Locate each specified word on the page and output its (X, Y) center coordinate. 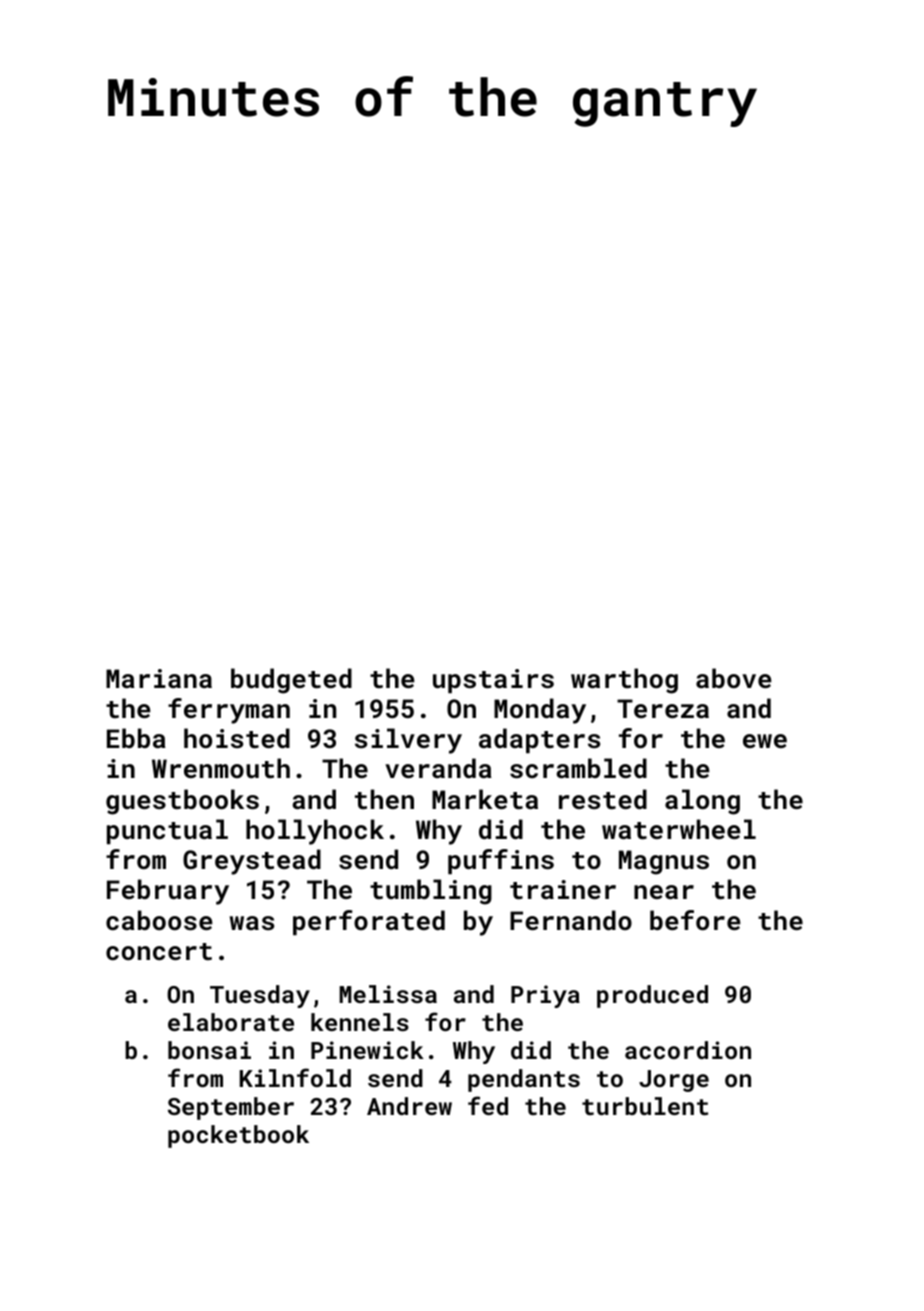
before (695, 920)
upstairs (493, 681)
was (252, 923)
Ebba (136, 738)
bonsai (209, 1050)
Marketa (485, 799)
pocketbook (238, 1136)
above (734, 678)
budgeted (291, 681)
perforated (369, 922)
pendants (524, 1080)
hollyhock (315, 832)
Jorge (674, 1081)
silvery (408, 741)
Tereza (663, 708)
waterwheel (679, 829)
